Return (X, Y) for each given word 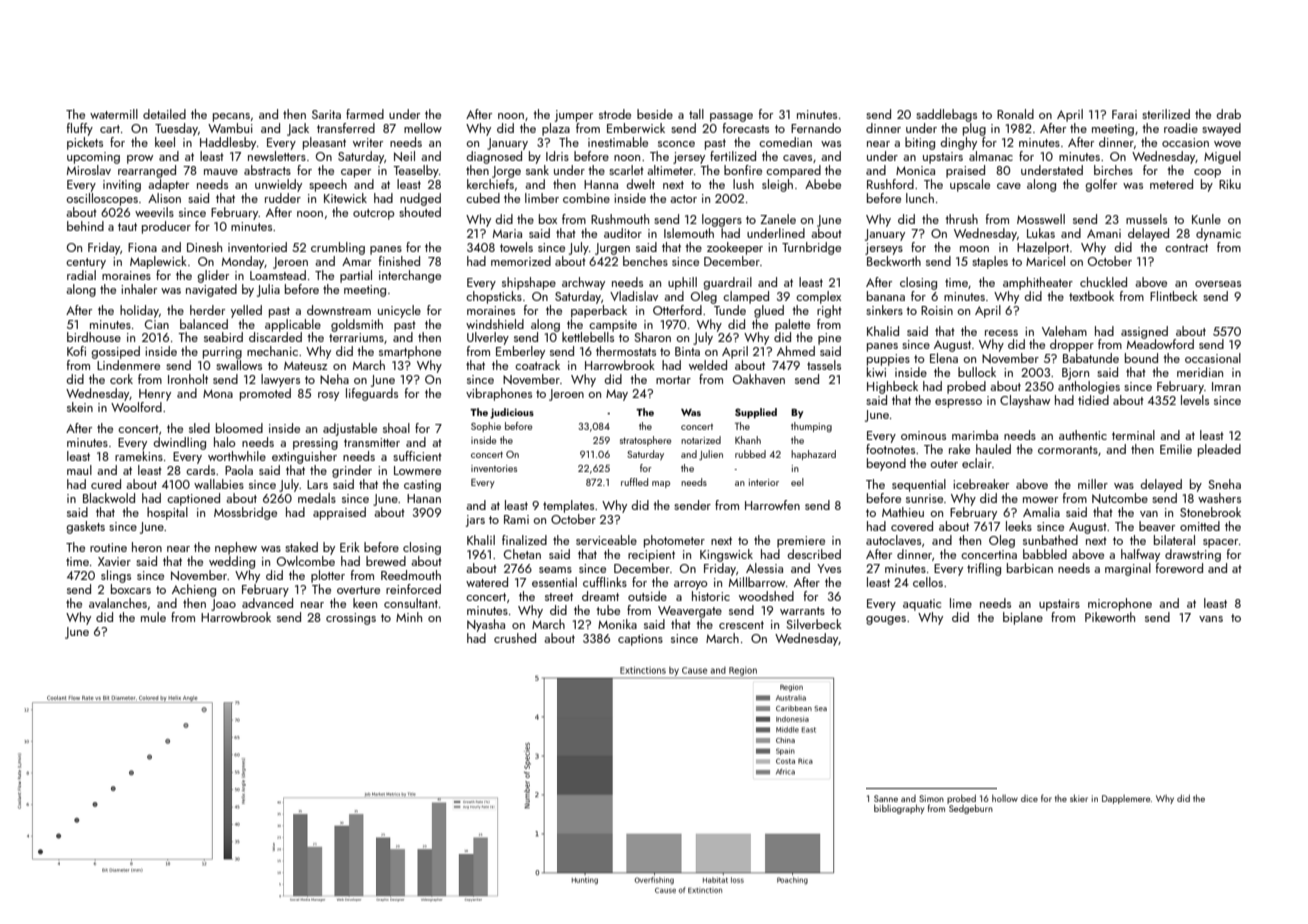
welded (708, 365)
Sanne (886, 798)
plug (974, 129)
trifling (984, 569)
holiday (139, 311)
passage (731, 117)
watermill (114, 114)
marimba (975, 435)
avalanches (118, 603)
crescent (741, 625)
